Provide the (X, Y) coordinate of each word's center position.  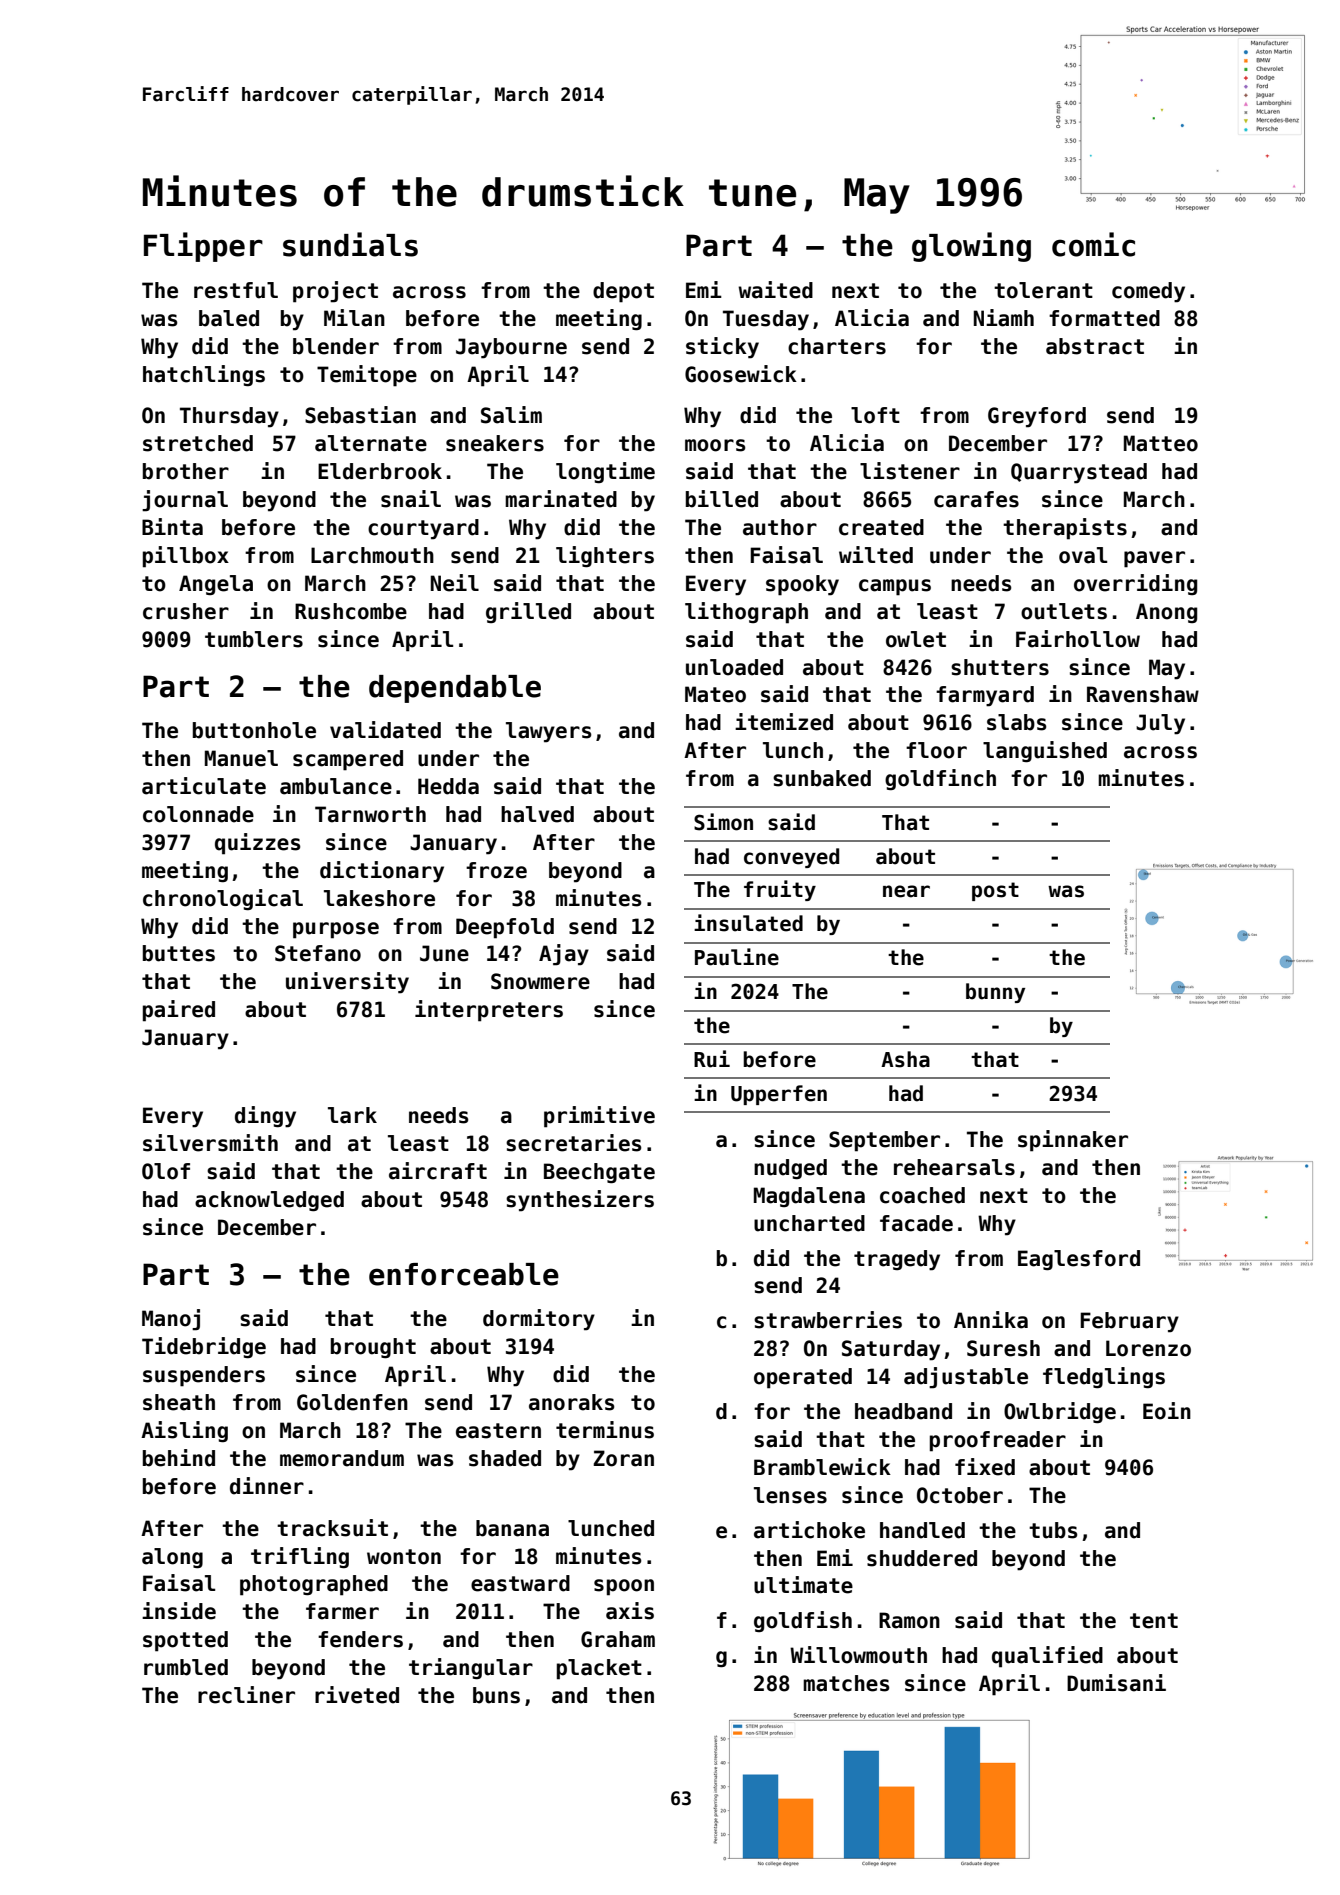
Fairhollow (1078, 639)
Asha (905, 1059)
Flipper (203, 247)
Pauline (737, 957)
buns (496, 1695)
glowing (971, 247)
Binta (172, 527)
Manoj (171, 1320)
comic (1093, 244)
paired (179, 1011)
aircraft (438, 1171)
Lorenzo (1148, 1348)
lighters (605, 556)
